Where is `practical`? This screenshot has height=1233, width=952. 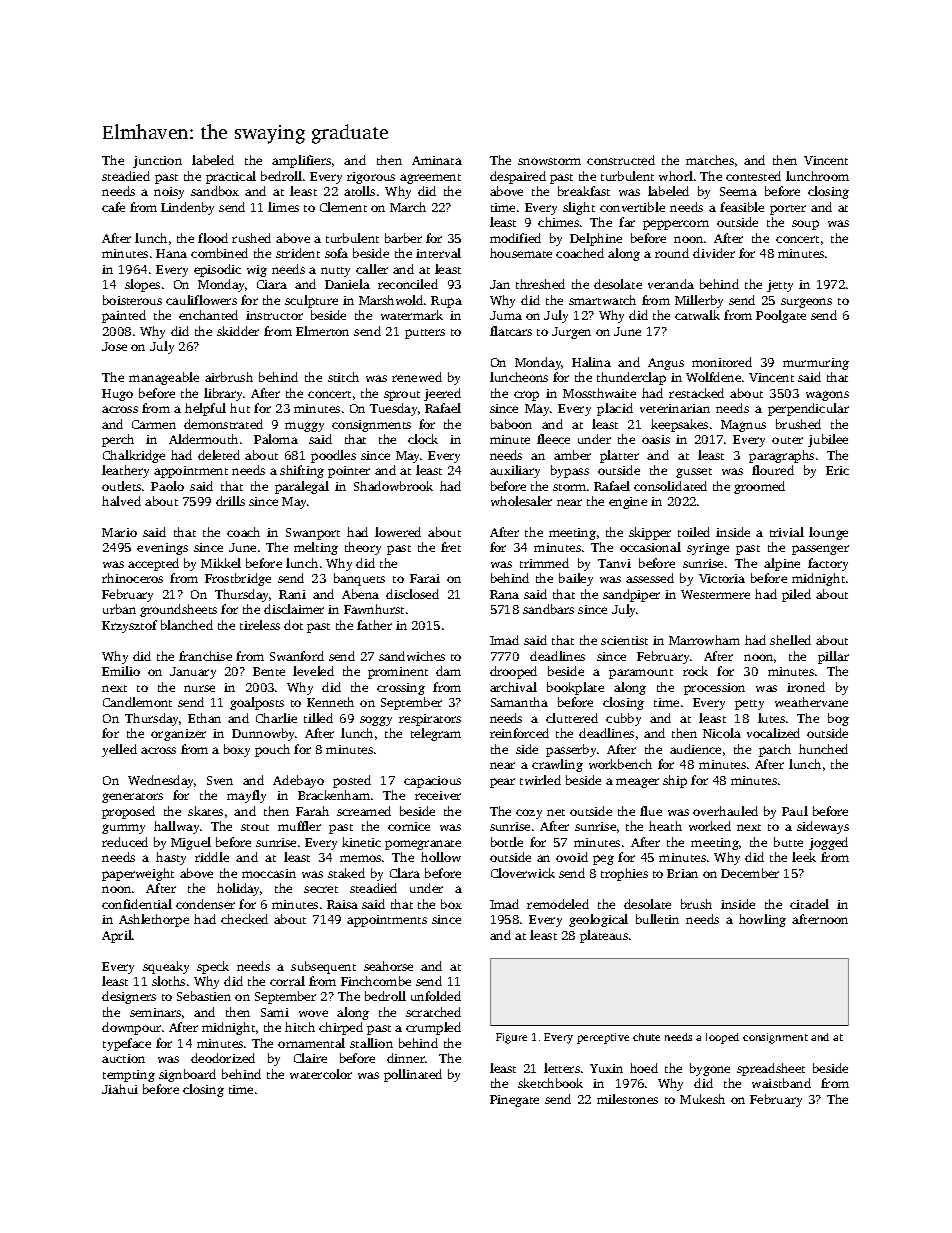 practical is located at coordinates (231, 177).
